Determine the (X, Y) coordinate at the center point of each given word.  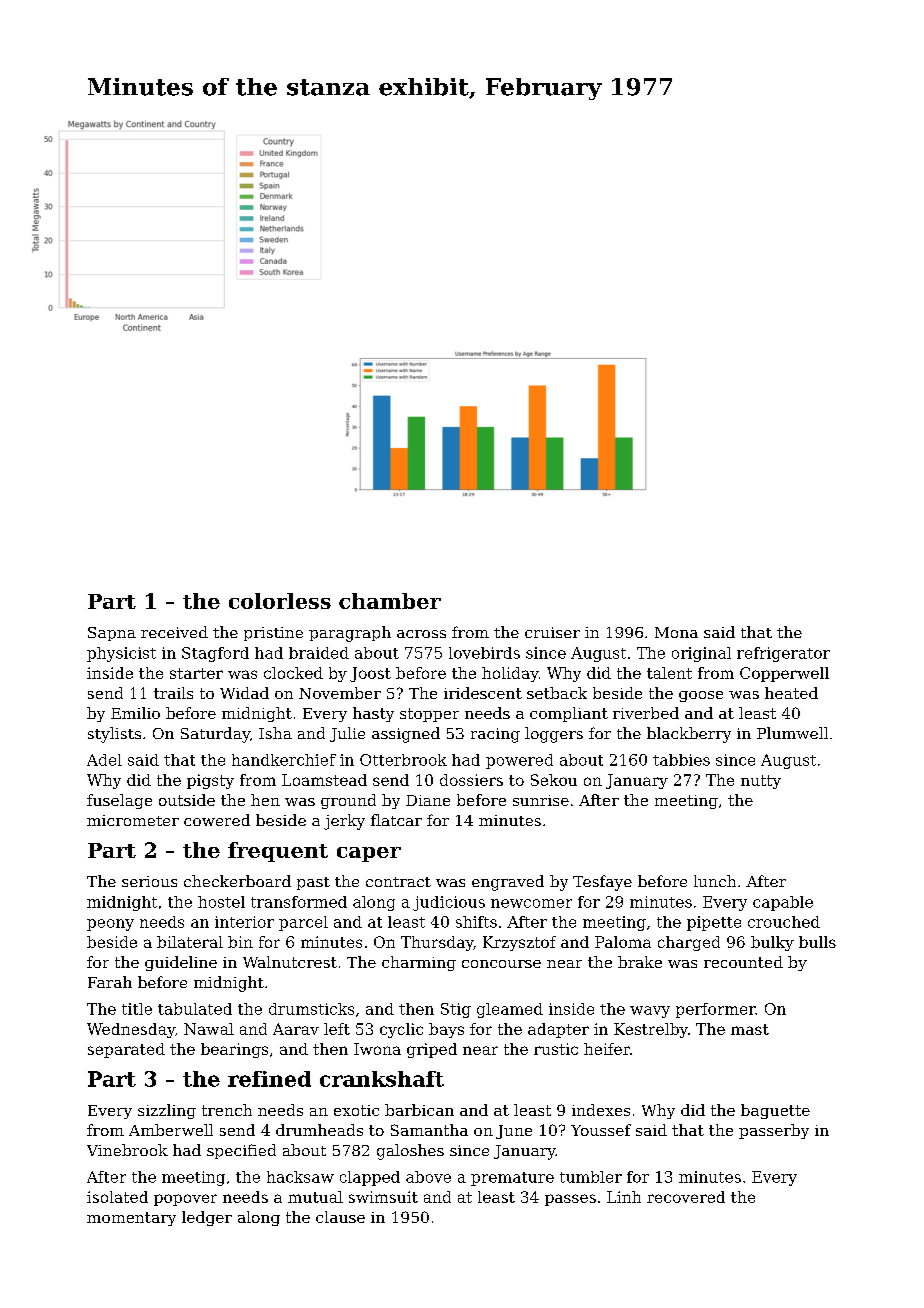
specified (241, 1151)
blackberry (689, 735)
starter (196, 673)
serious (149, 881)
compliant (569, 714)
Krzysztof (519, 943)
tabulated (195, 1009)
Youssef (601, 1130)
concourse (501, 964)
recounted (743, 962)
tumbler (591, 1177)
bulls (817, 942)
